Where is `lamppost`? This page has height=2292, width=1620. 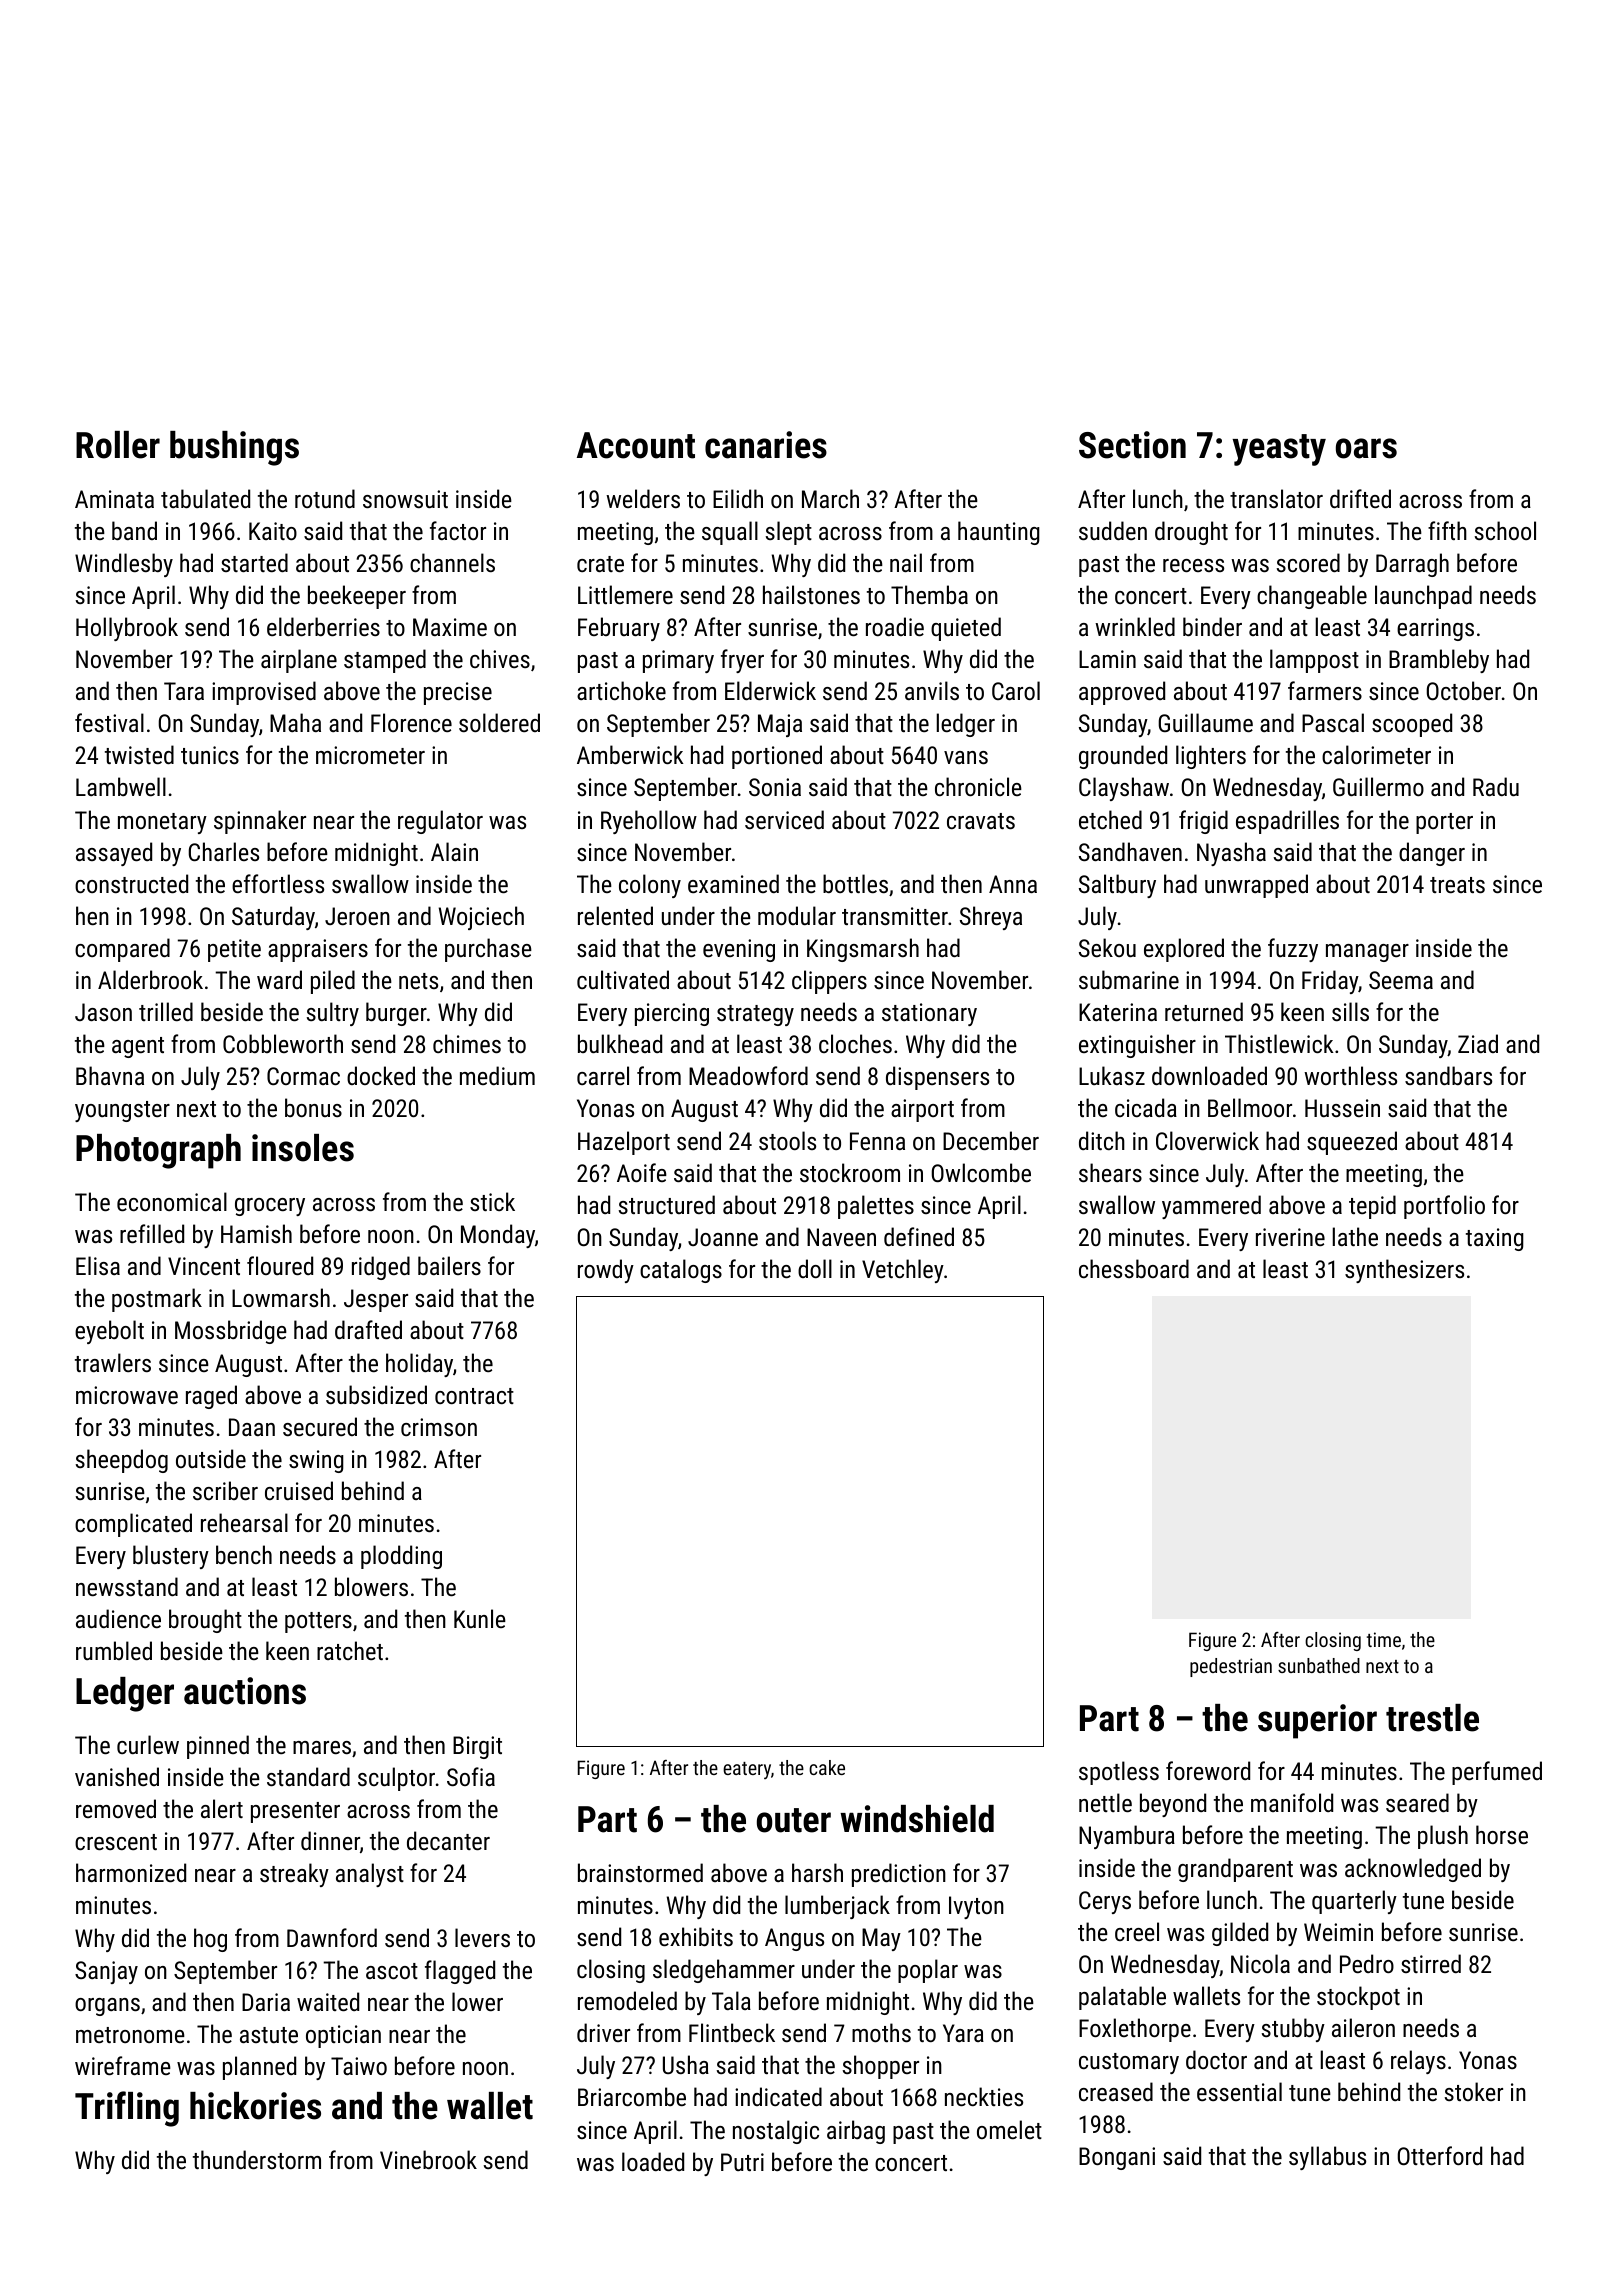 lamppost is located at coordinates (1314, 661).
